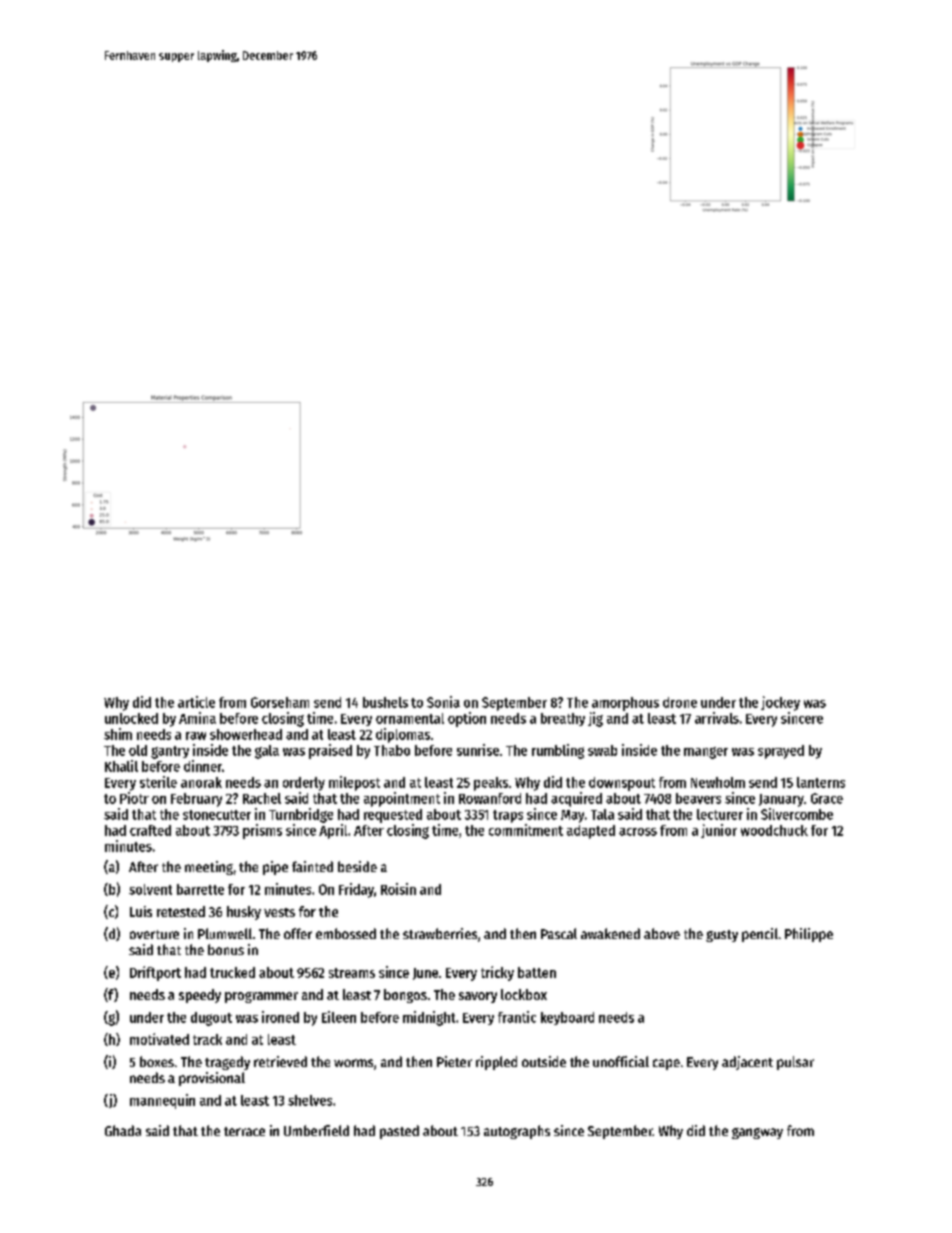  What do you see at coordinates (244, 1131) in the screenshot?
I see `terrace` at bounding box center [244, 1131].
